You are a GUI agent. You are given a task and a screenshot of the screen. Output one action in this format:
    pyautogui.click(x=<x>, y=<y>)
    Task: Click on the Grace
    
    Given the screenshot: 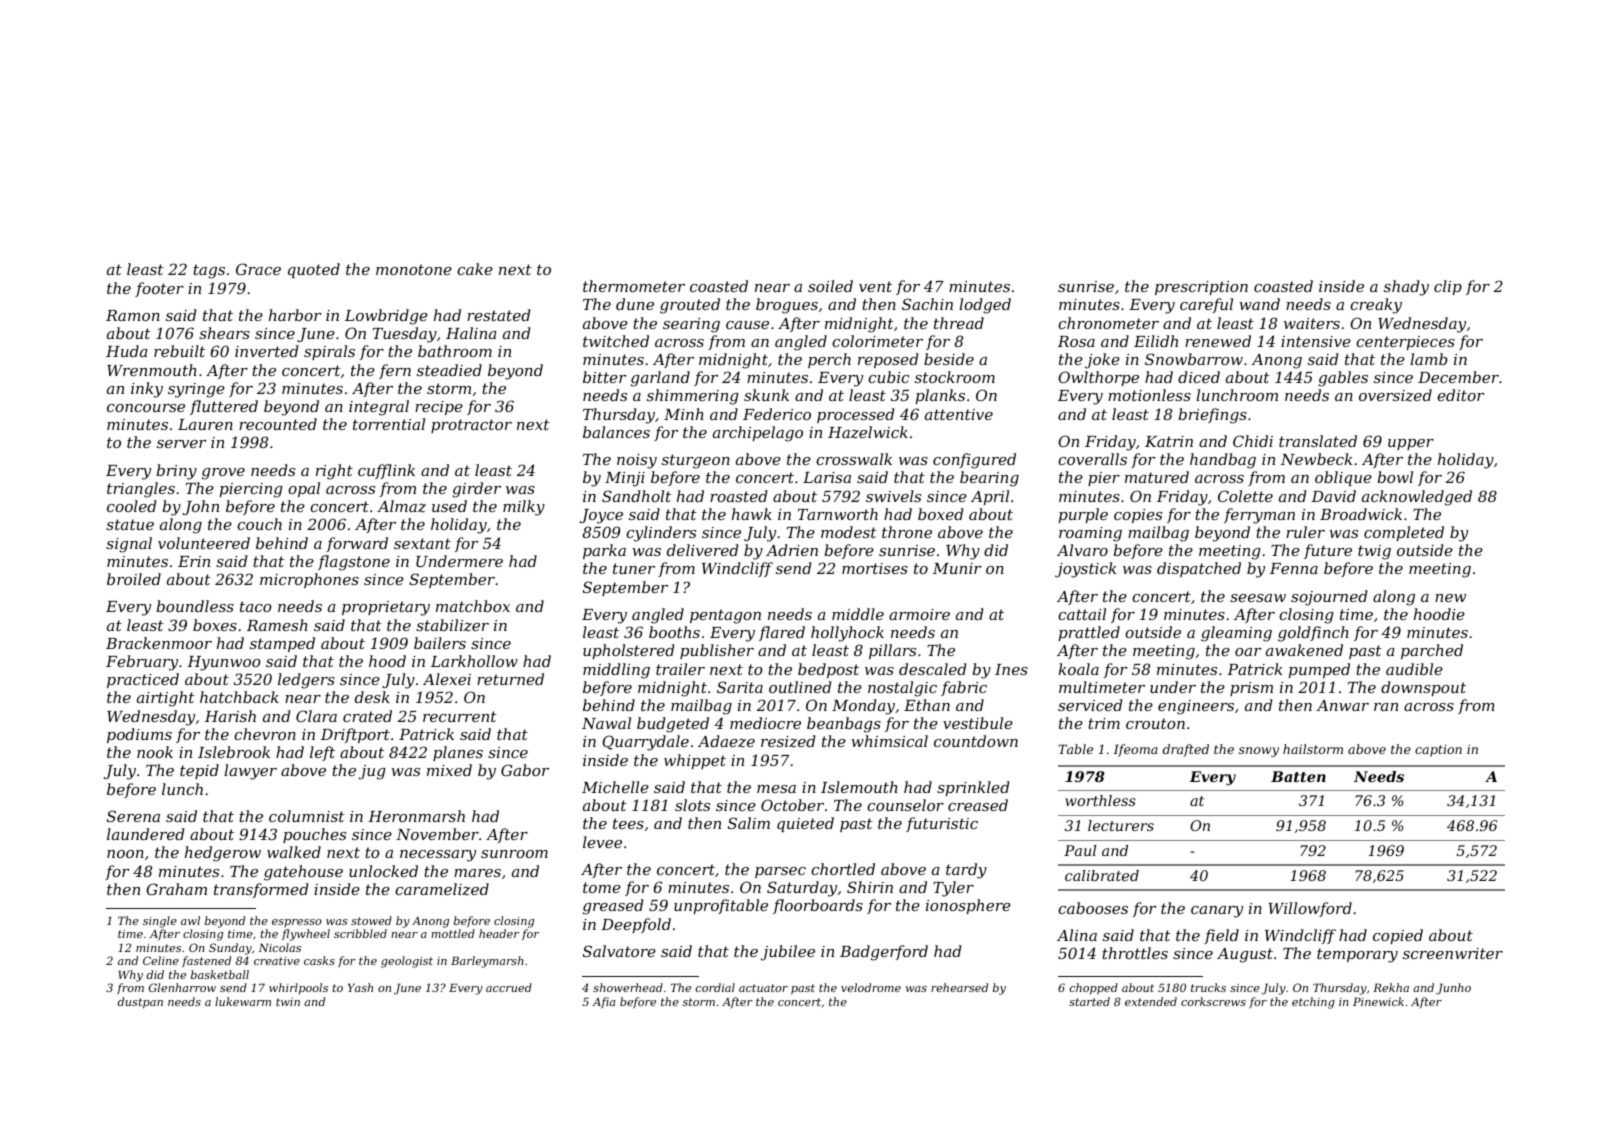 What is the action you would take?
    pyautogui.click(x=258, y=269)
